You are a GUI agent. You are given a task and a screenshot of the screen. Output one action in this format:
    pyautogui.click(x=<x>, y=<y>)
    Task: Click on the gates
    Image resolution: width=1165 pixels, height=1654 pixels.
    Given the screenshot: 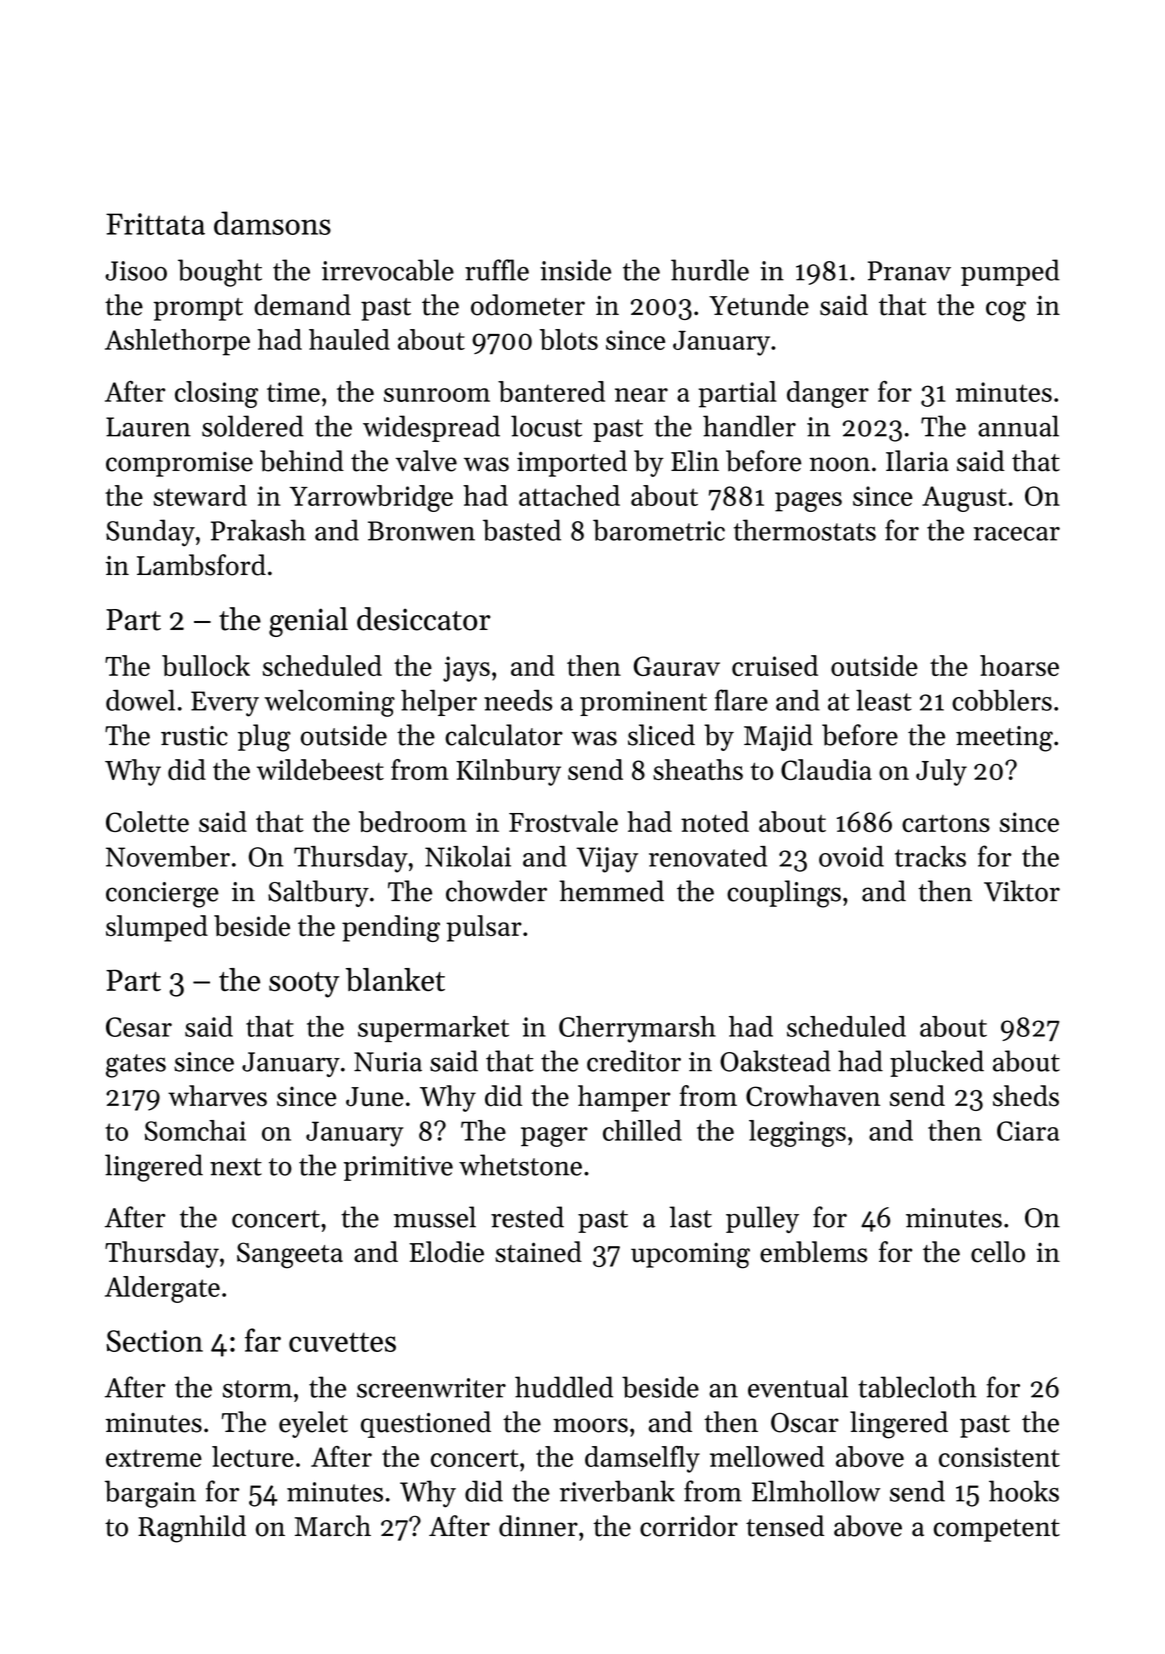 What is the action you would take?
    pyautogui.click(x=136, y=1066)
